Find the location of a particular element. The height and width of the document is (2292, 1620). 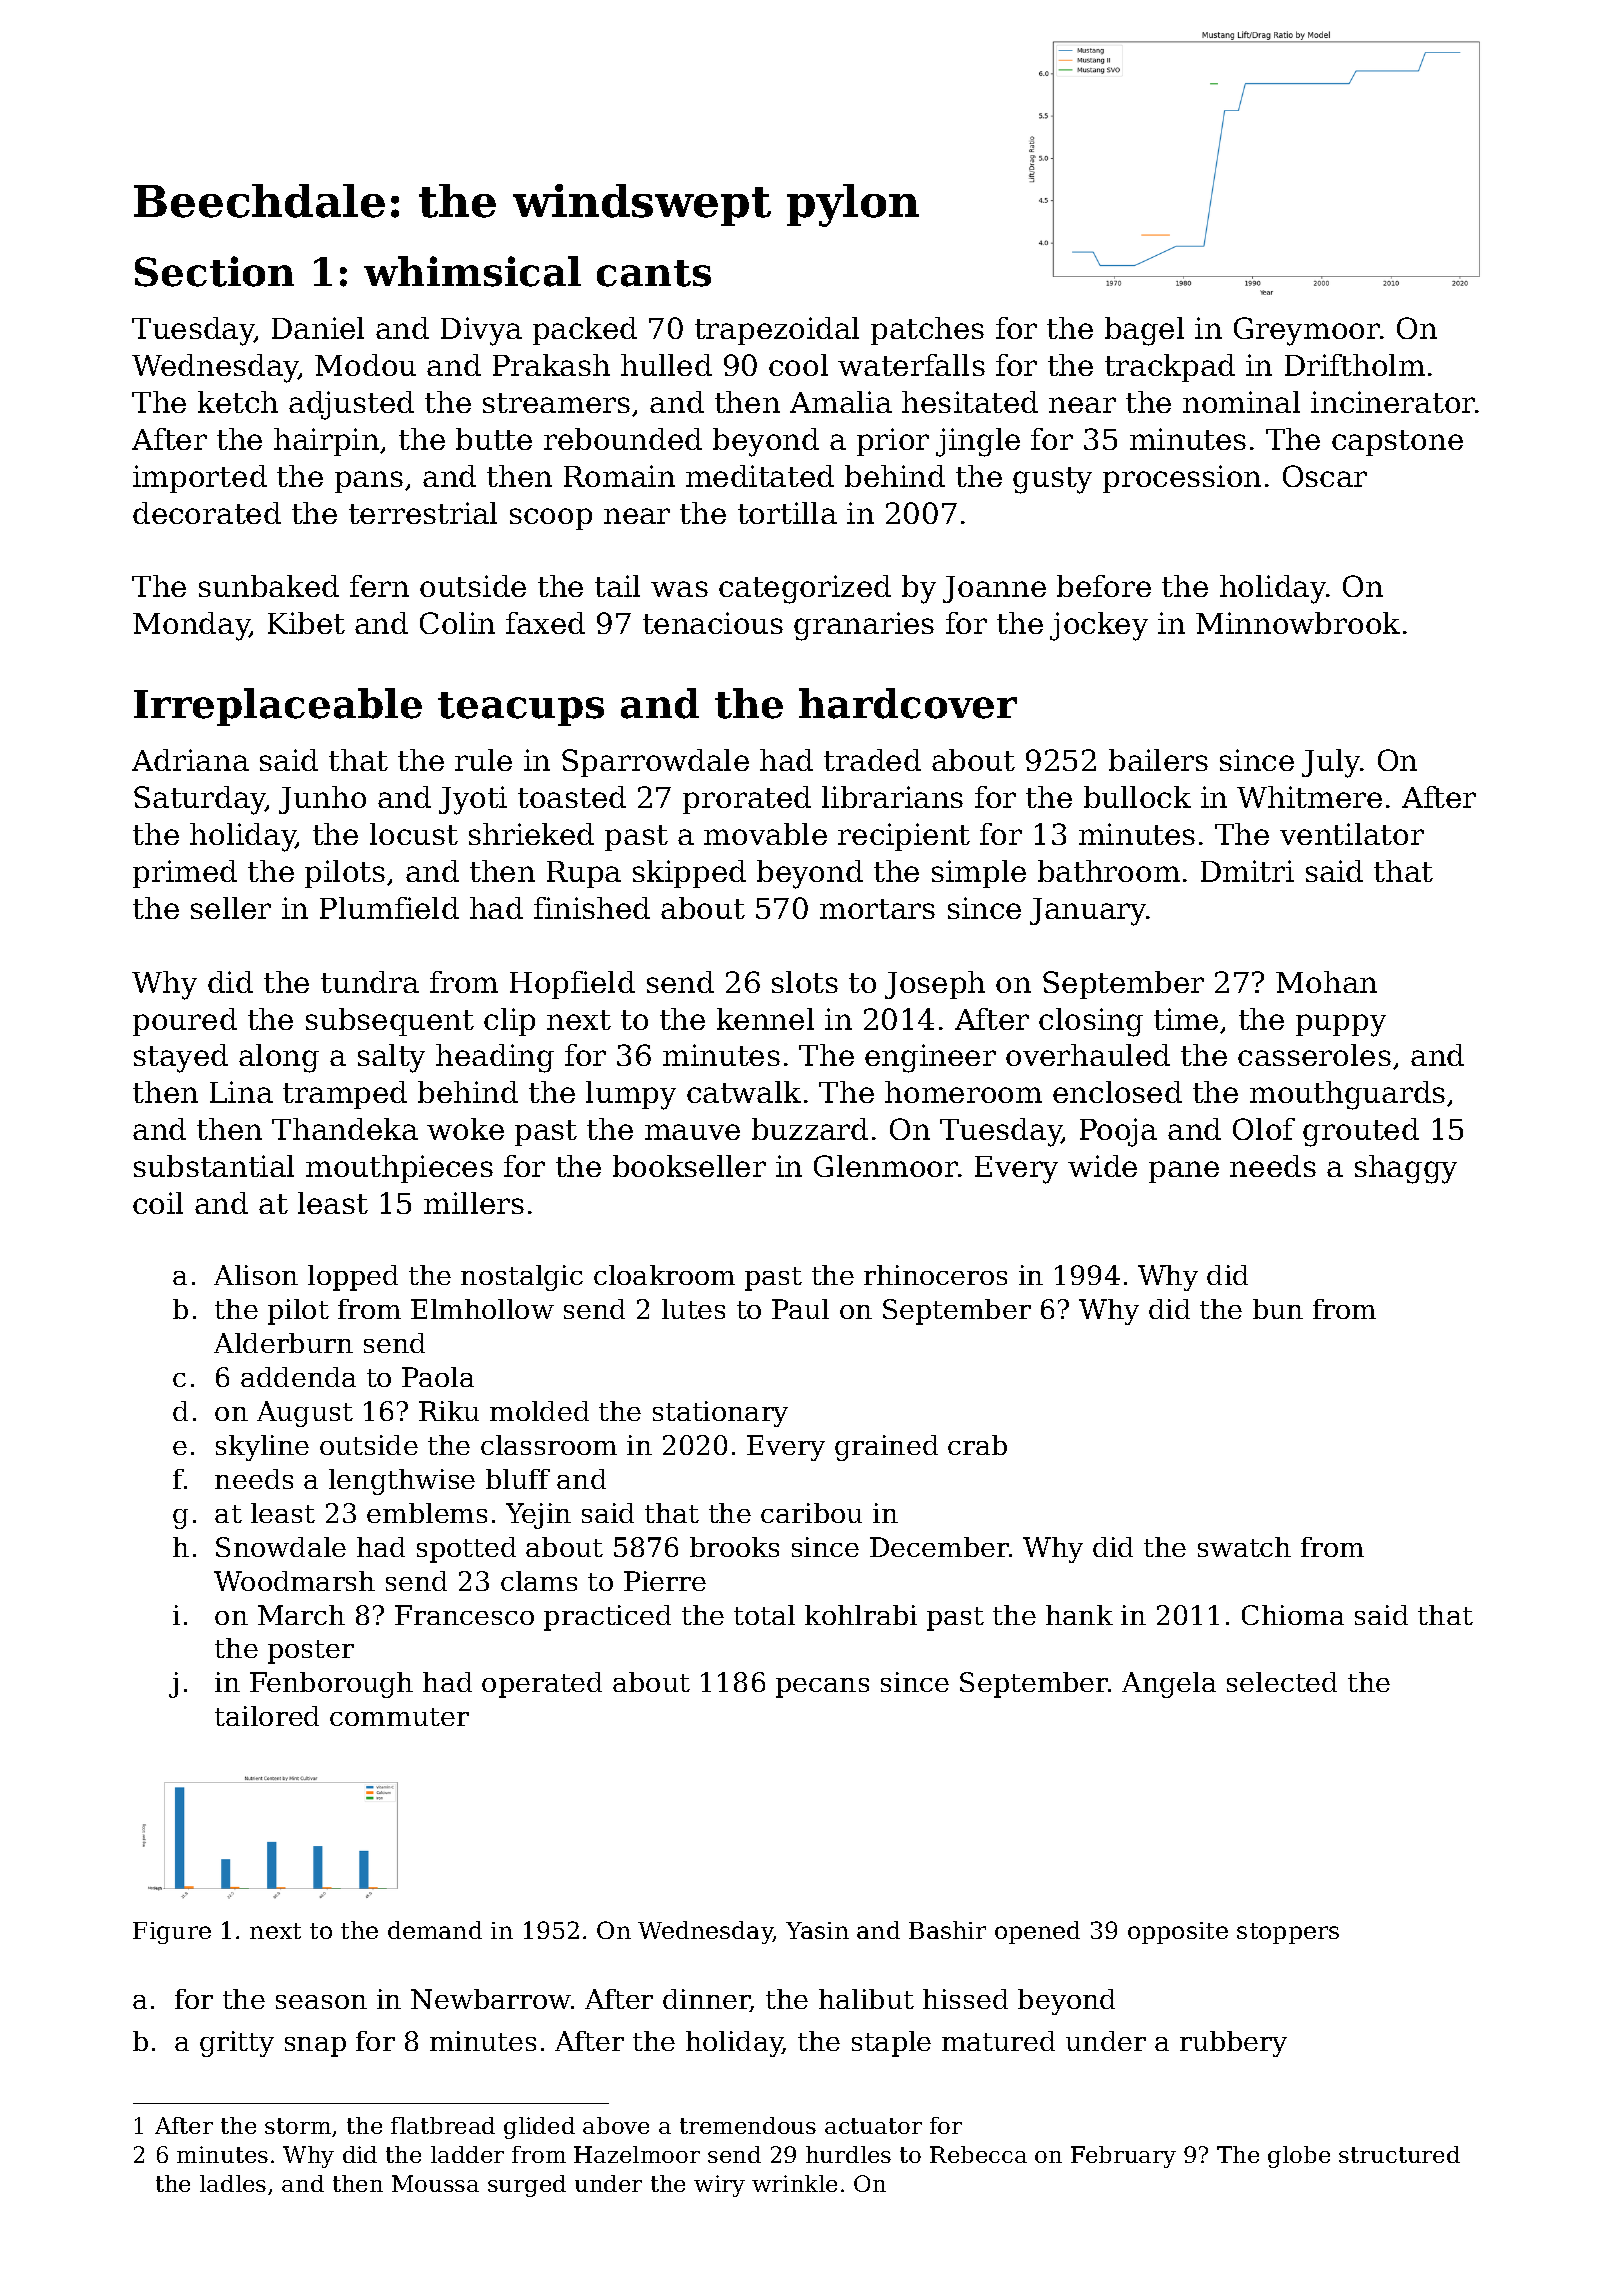

Newbarrow is located at coordinates (491, 1999).
